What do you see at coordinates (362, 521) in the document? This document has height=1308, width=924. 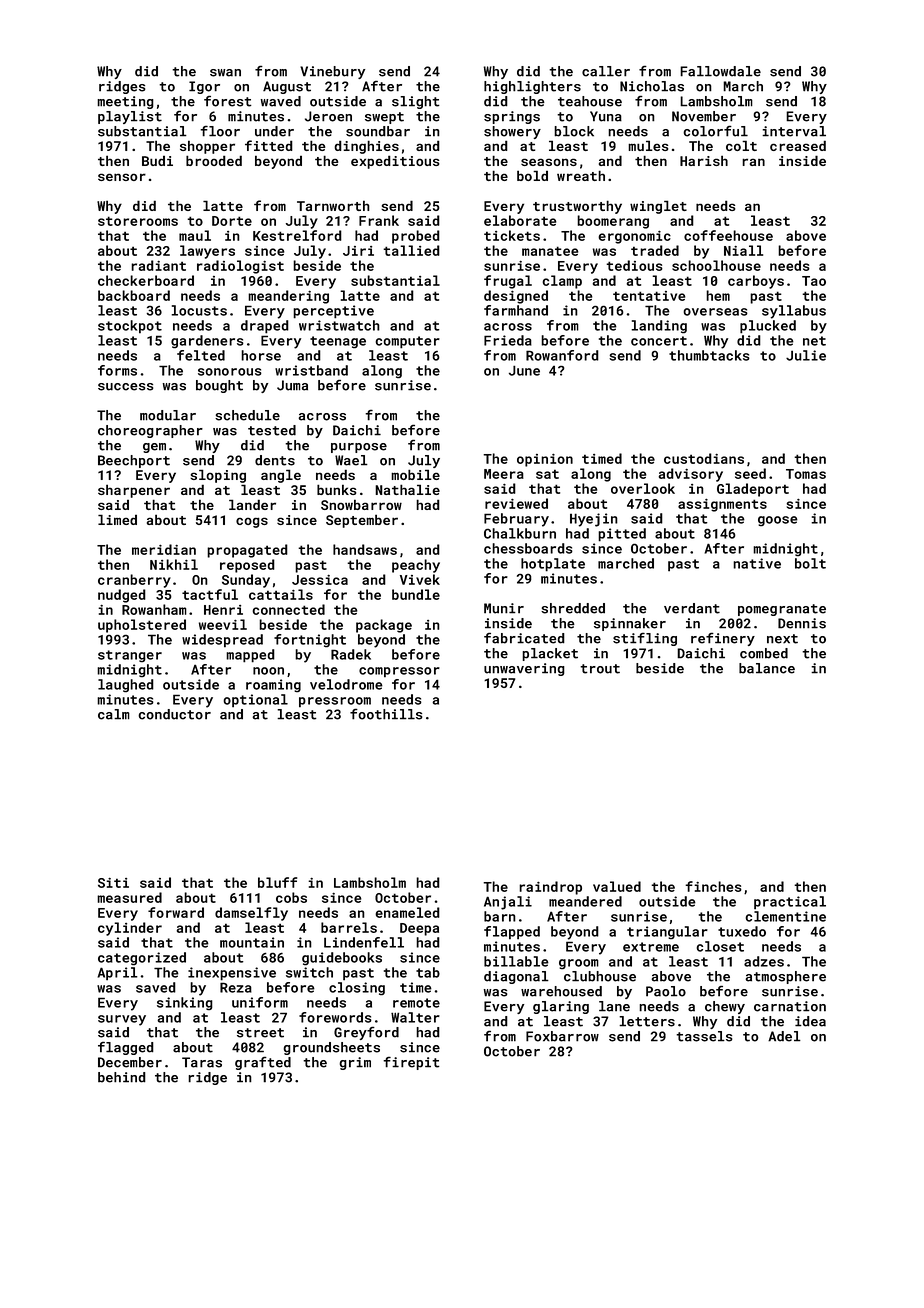 I see `September` at bounding box center [362, 521].
